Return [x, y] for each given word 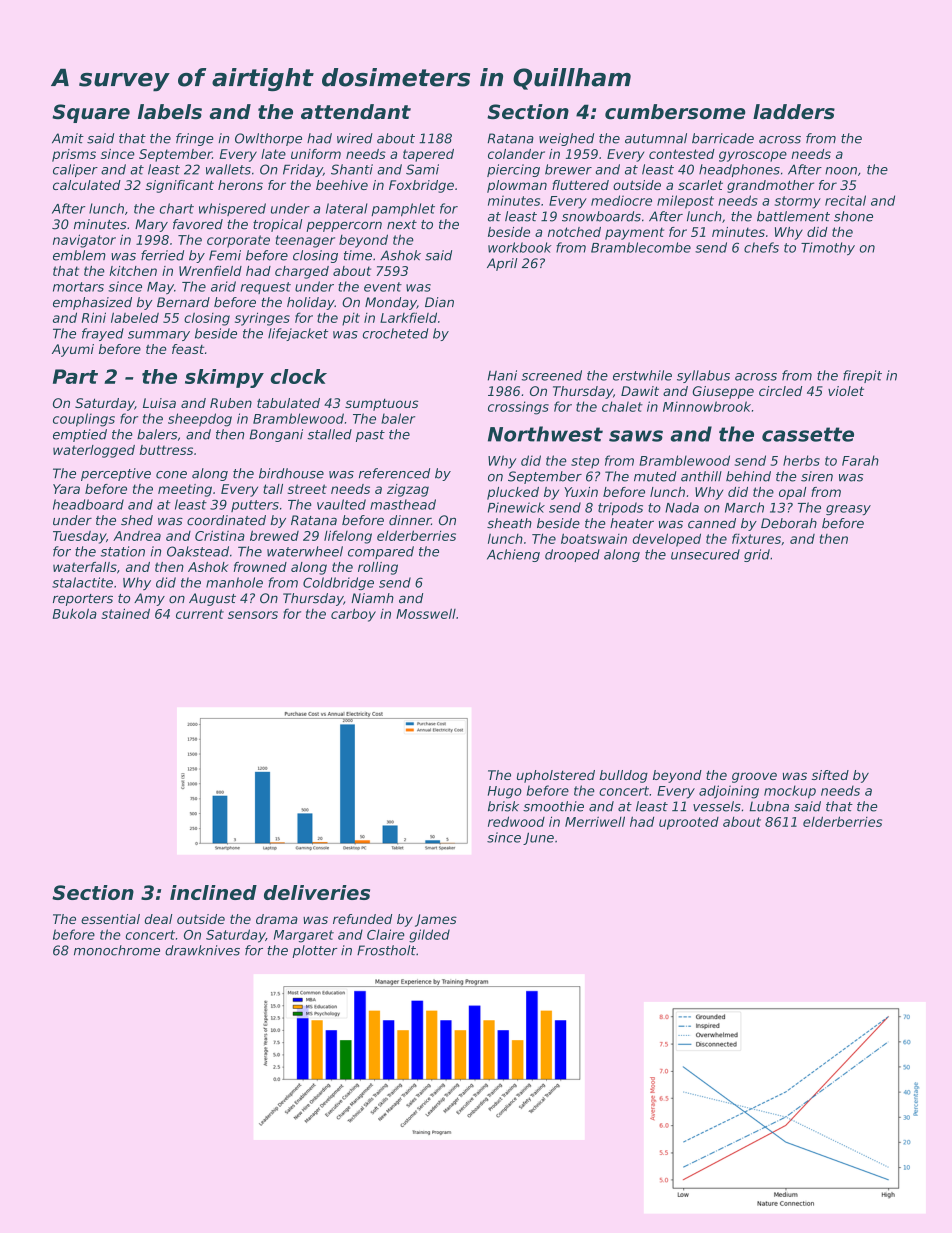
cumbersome [675, 112]
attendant [356, 112]
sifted [830, 775]
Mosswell [426, 613]
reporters [83, 600]
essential [110, 919]
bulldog [623, 776]
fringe [195, 139]
